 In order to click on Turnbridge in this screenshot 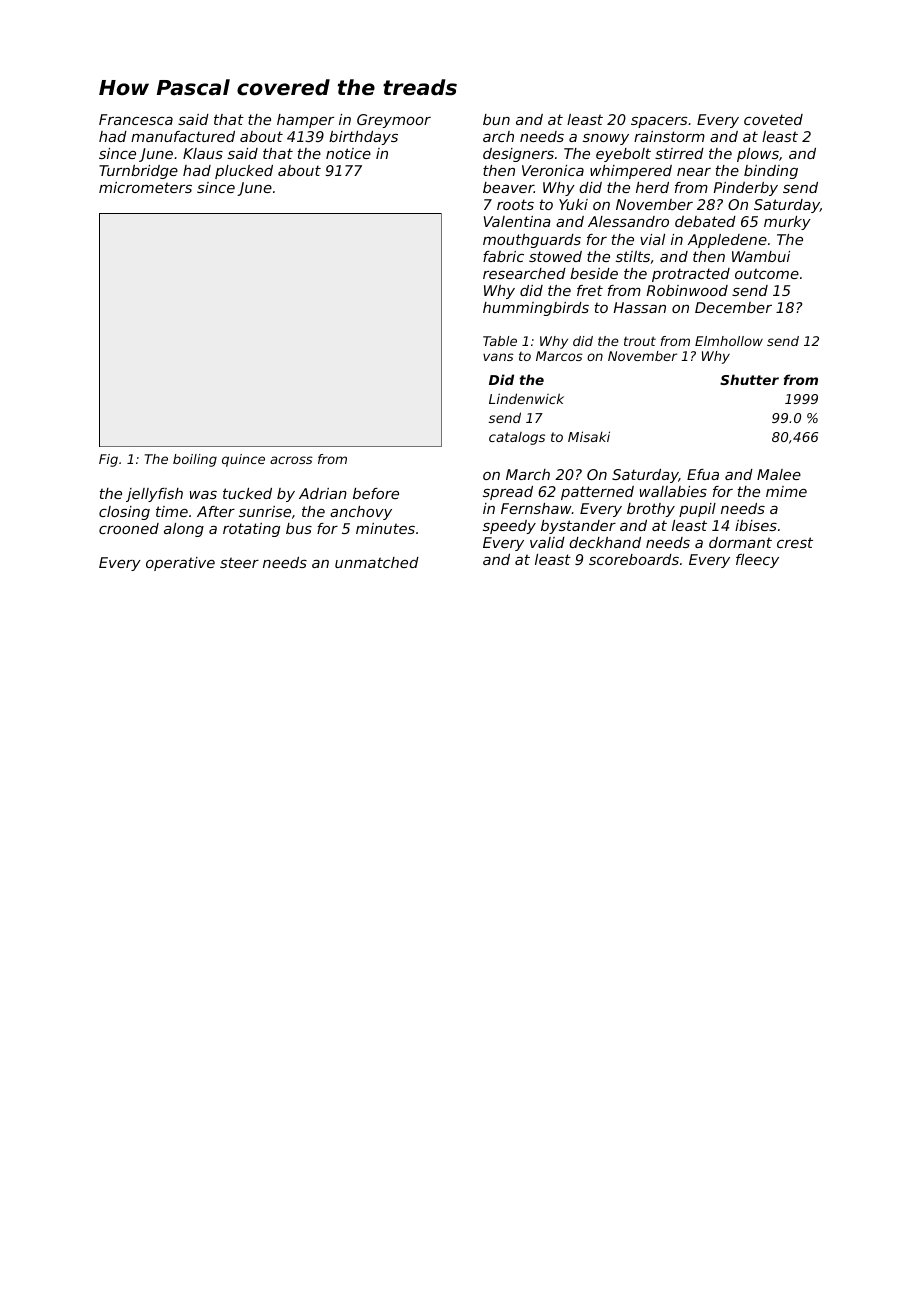, I will do `click(138, 172)`.
